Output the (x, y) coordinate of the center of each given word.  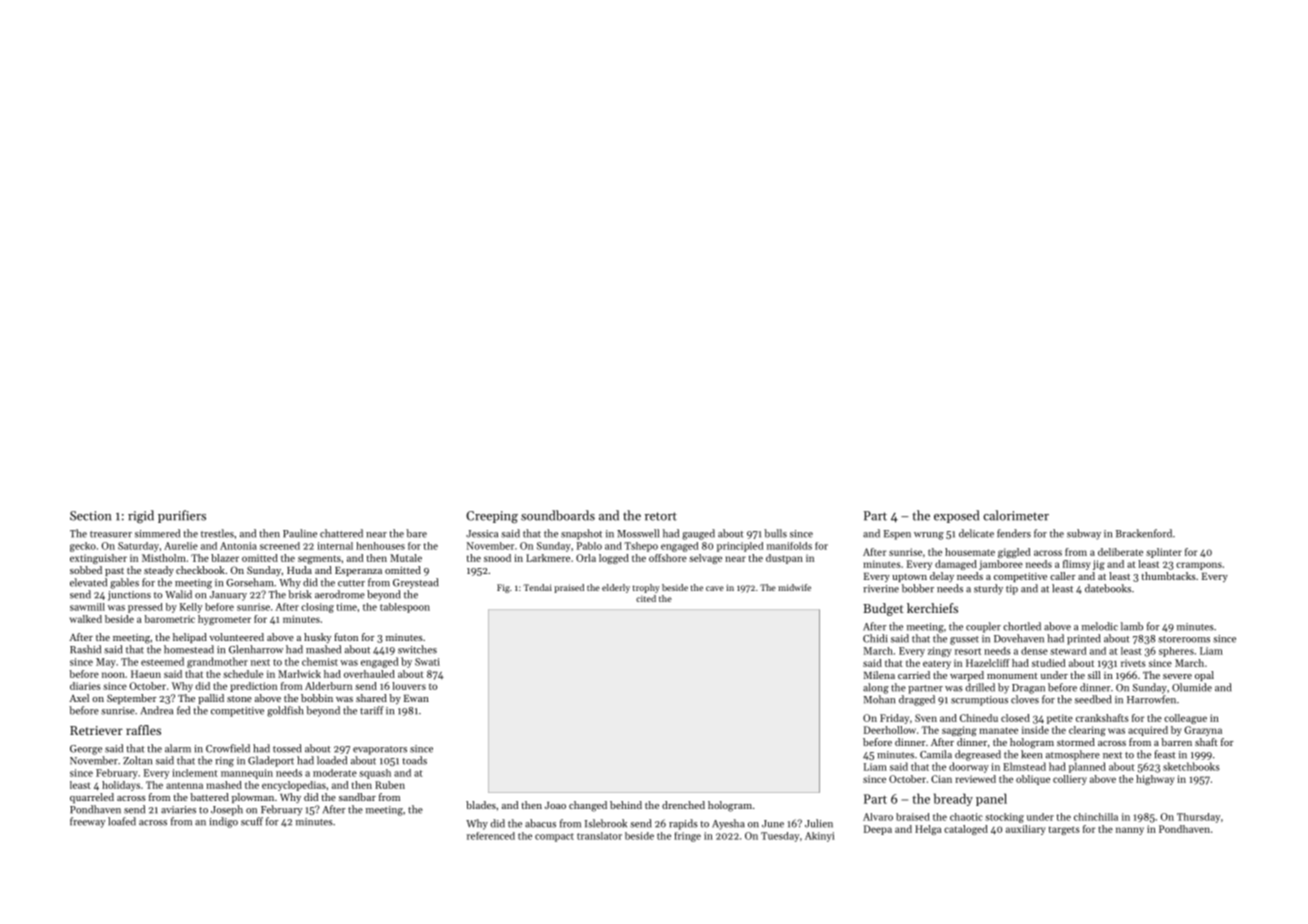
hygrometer (224, 620)
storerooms (1184, 639)
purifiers (182, 516)
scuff (252, 821)
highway (1155, 780)
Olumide (1192, 687)
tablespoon (405, 608)
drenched (683, 805)
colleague (1185, 719)
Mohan (879, 699)
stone (239, 699)
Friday (894, 719)
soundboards (558, 515)
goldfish (285, 711)
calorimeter (1016, 515)
